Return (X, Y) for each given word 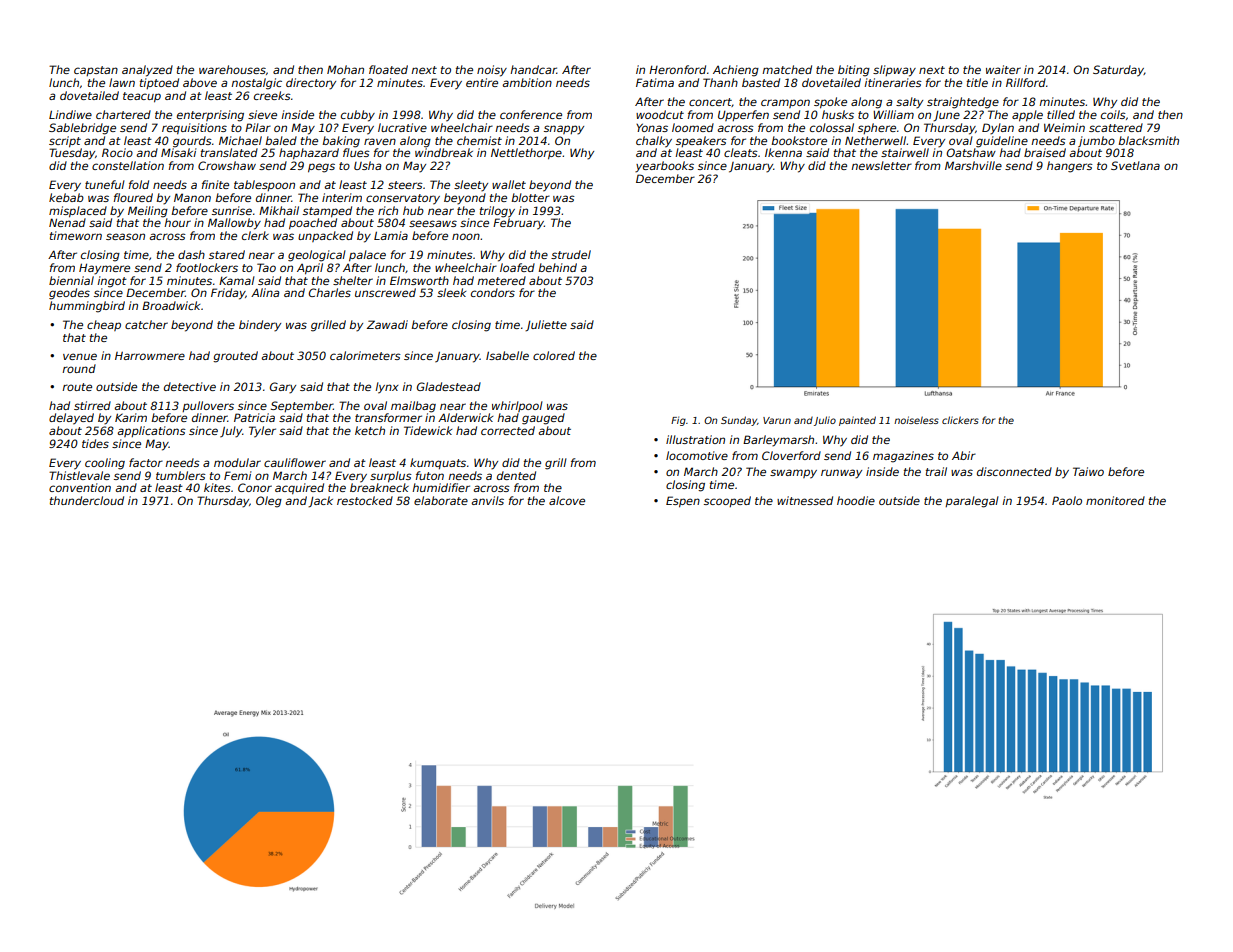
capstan (96, 71)
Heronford (677, 69)
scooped (727, 501)
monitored (1115, 500)
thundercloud (87, 500)
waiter (1003, 69)
